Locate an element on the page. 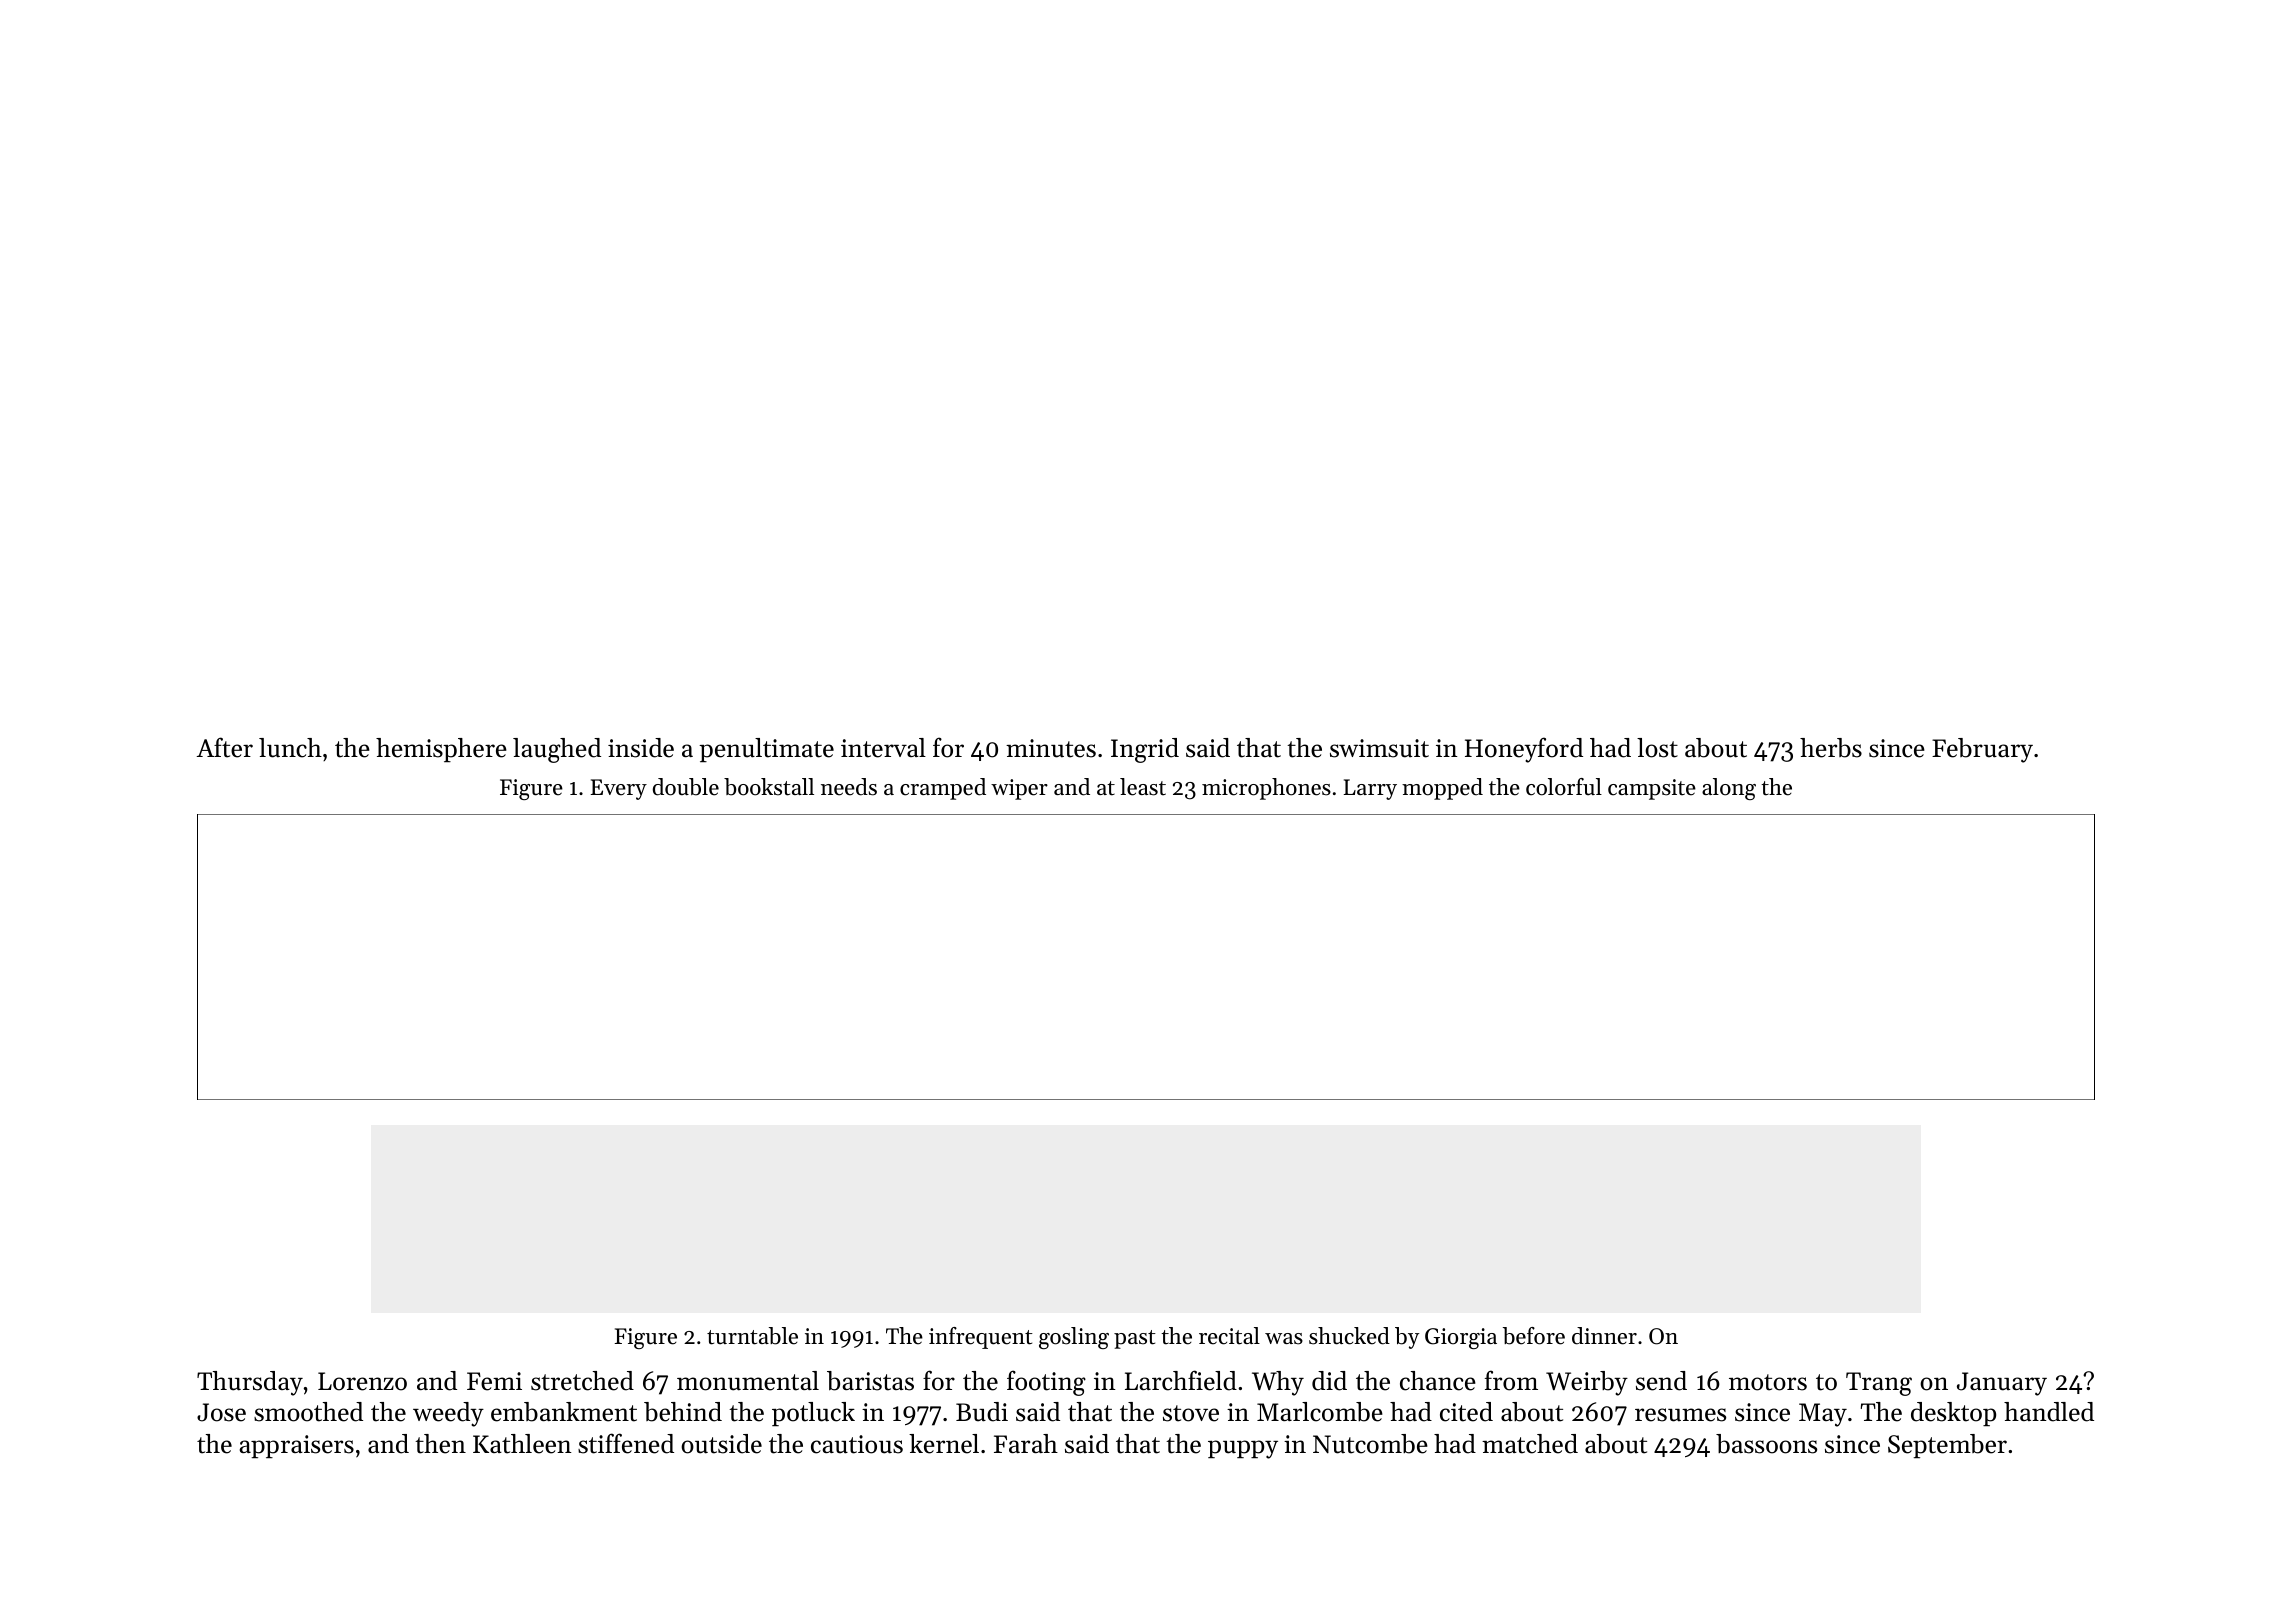 Image resolution: width=2292 pixels, height=1620 pixels. Larry is located at coordinates (1370, 789).
